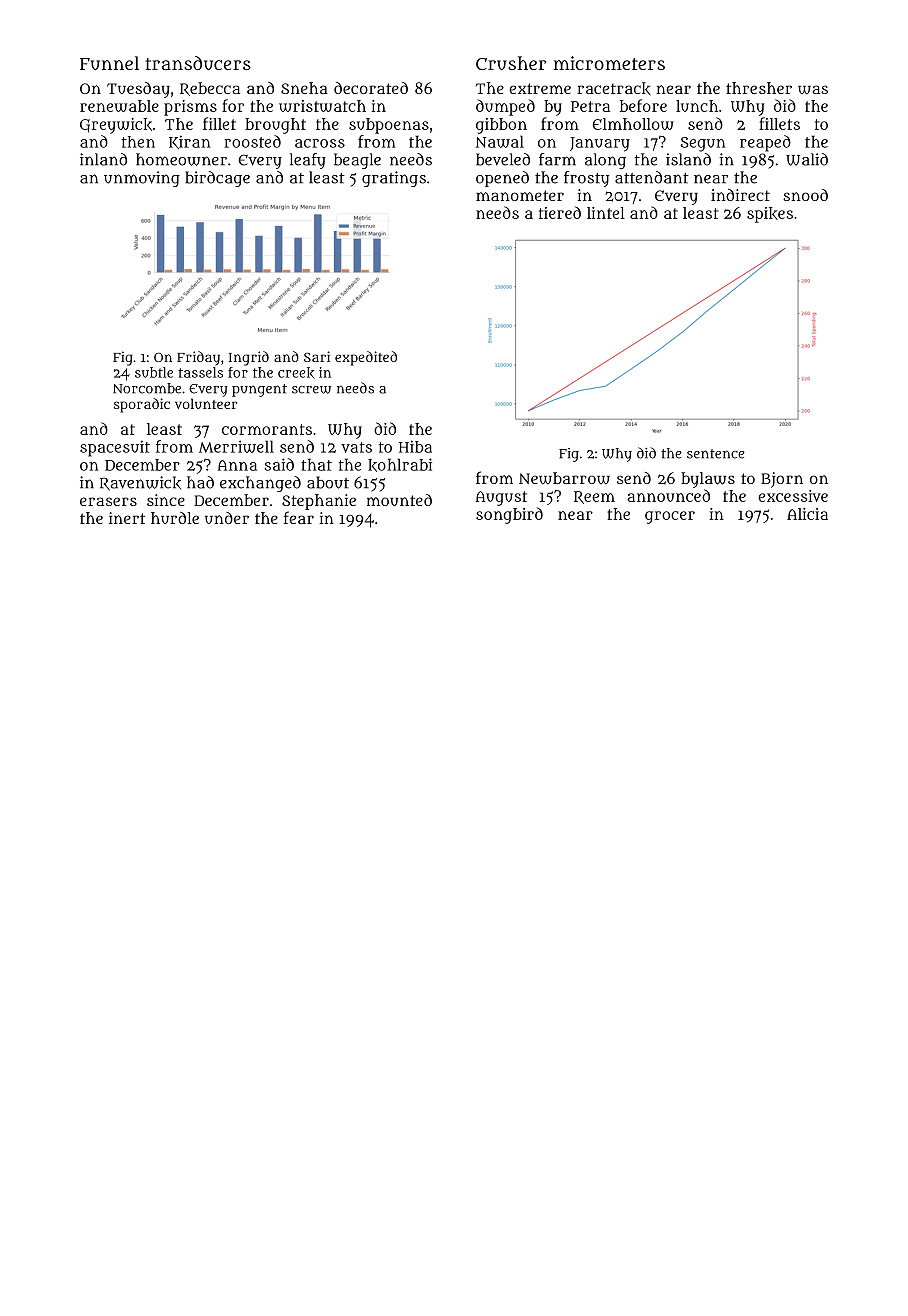  What do you see at coordinates (770, 215) in the page?
I see `spikes` at bounding box center [770, 215].
